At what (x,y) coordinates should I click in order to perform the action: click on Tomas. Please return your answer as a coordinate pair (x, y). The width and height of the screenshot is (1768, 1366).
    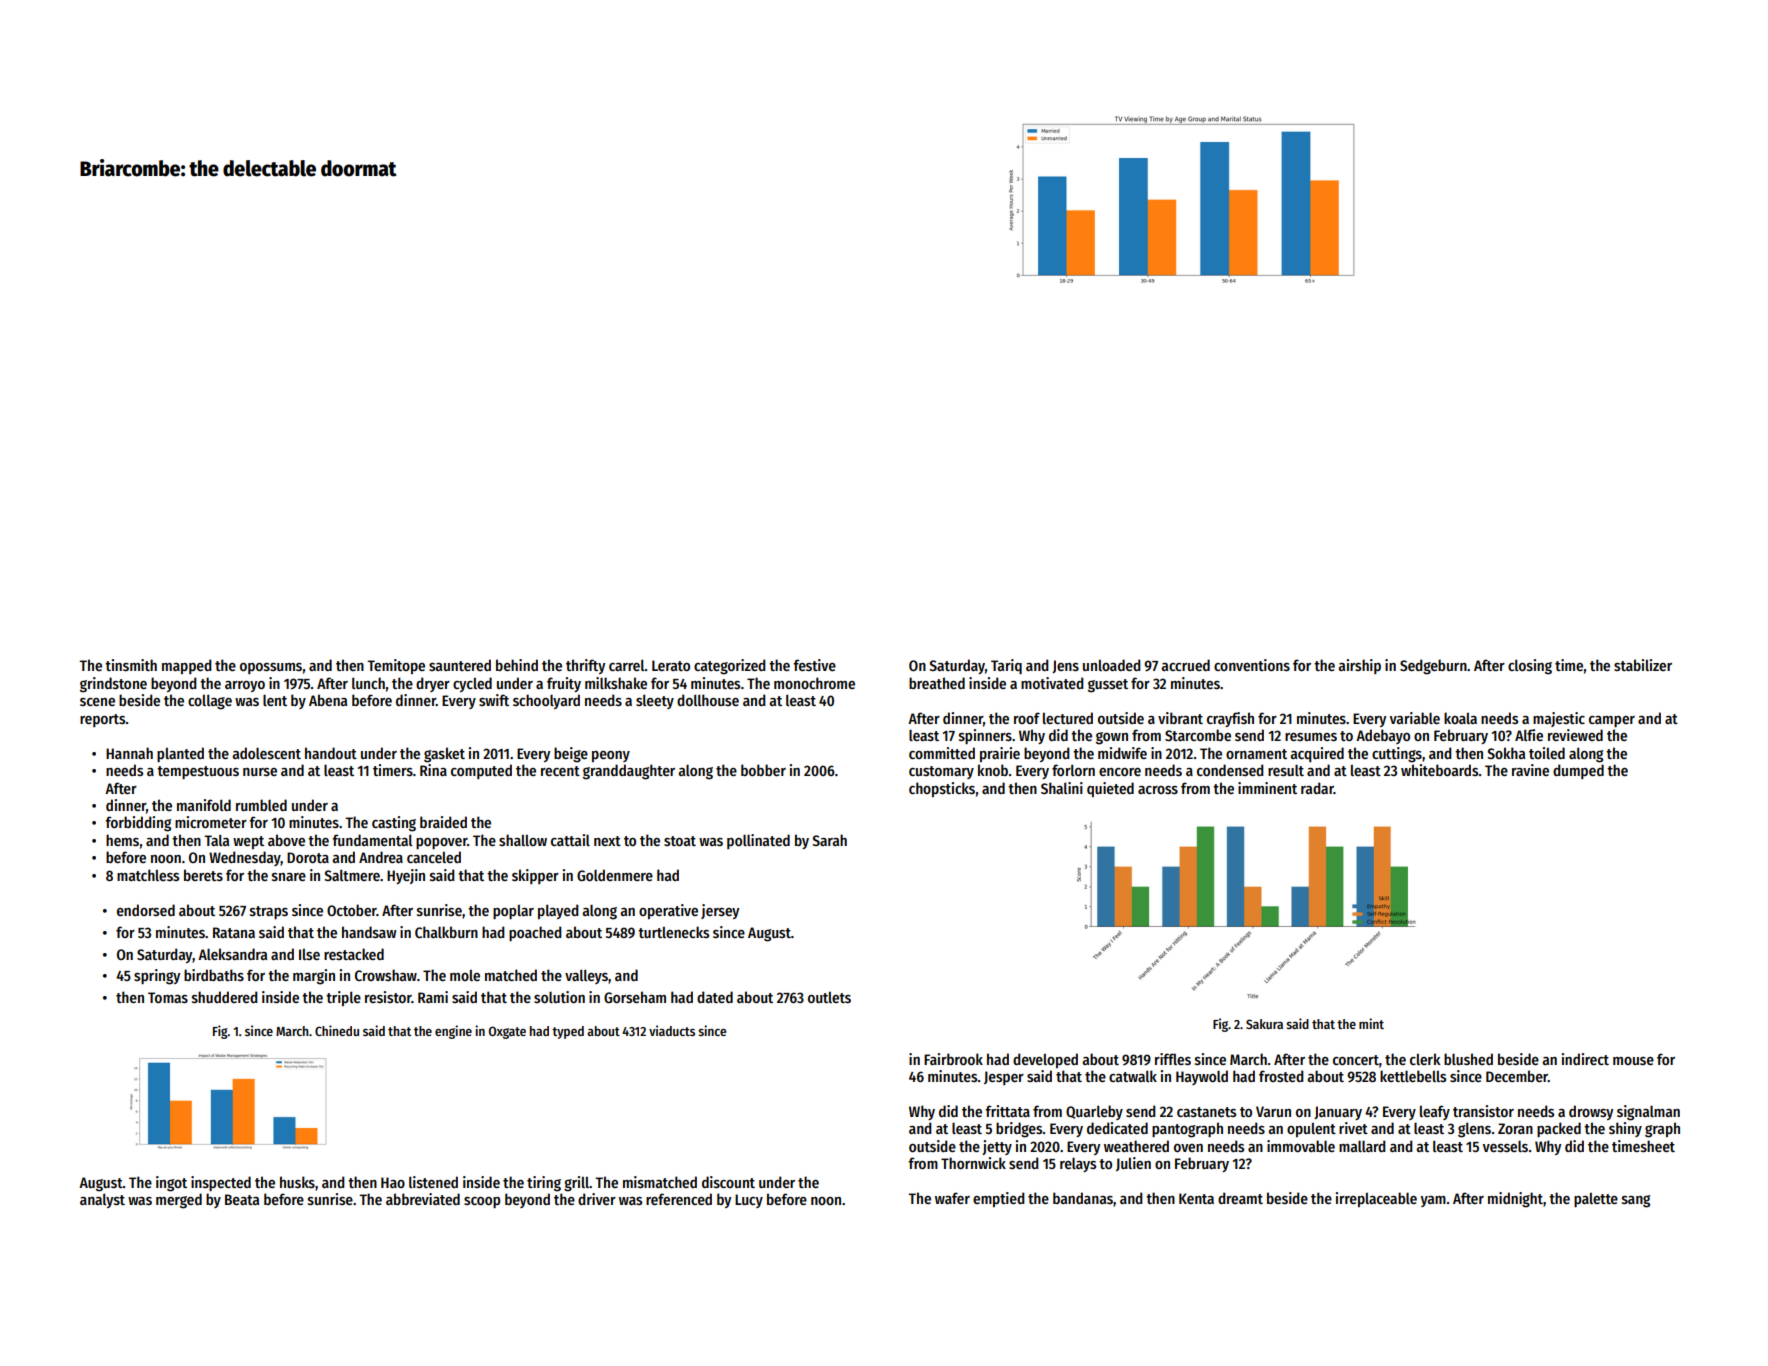
    Looking at the image, I should click on (168, 997).
